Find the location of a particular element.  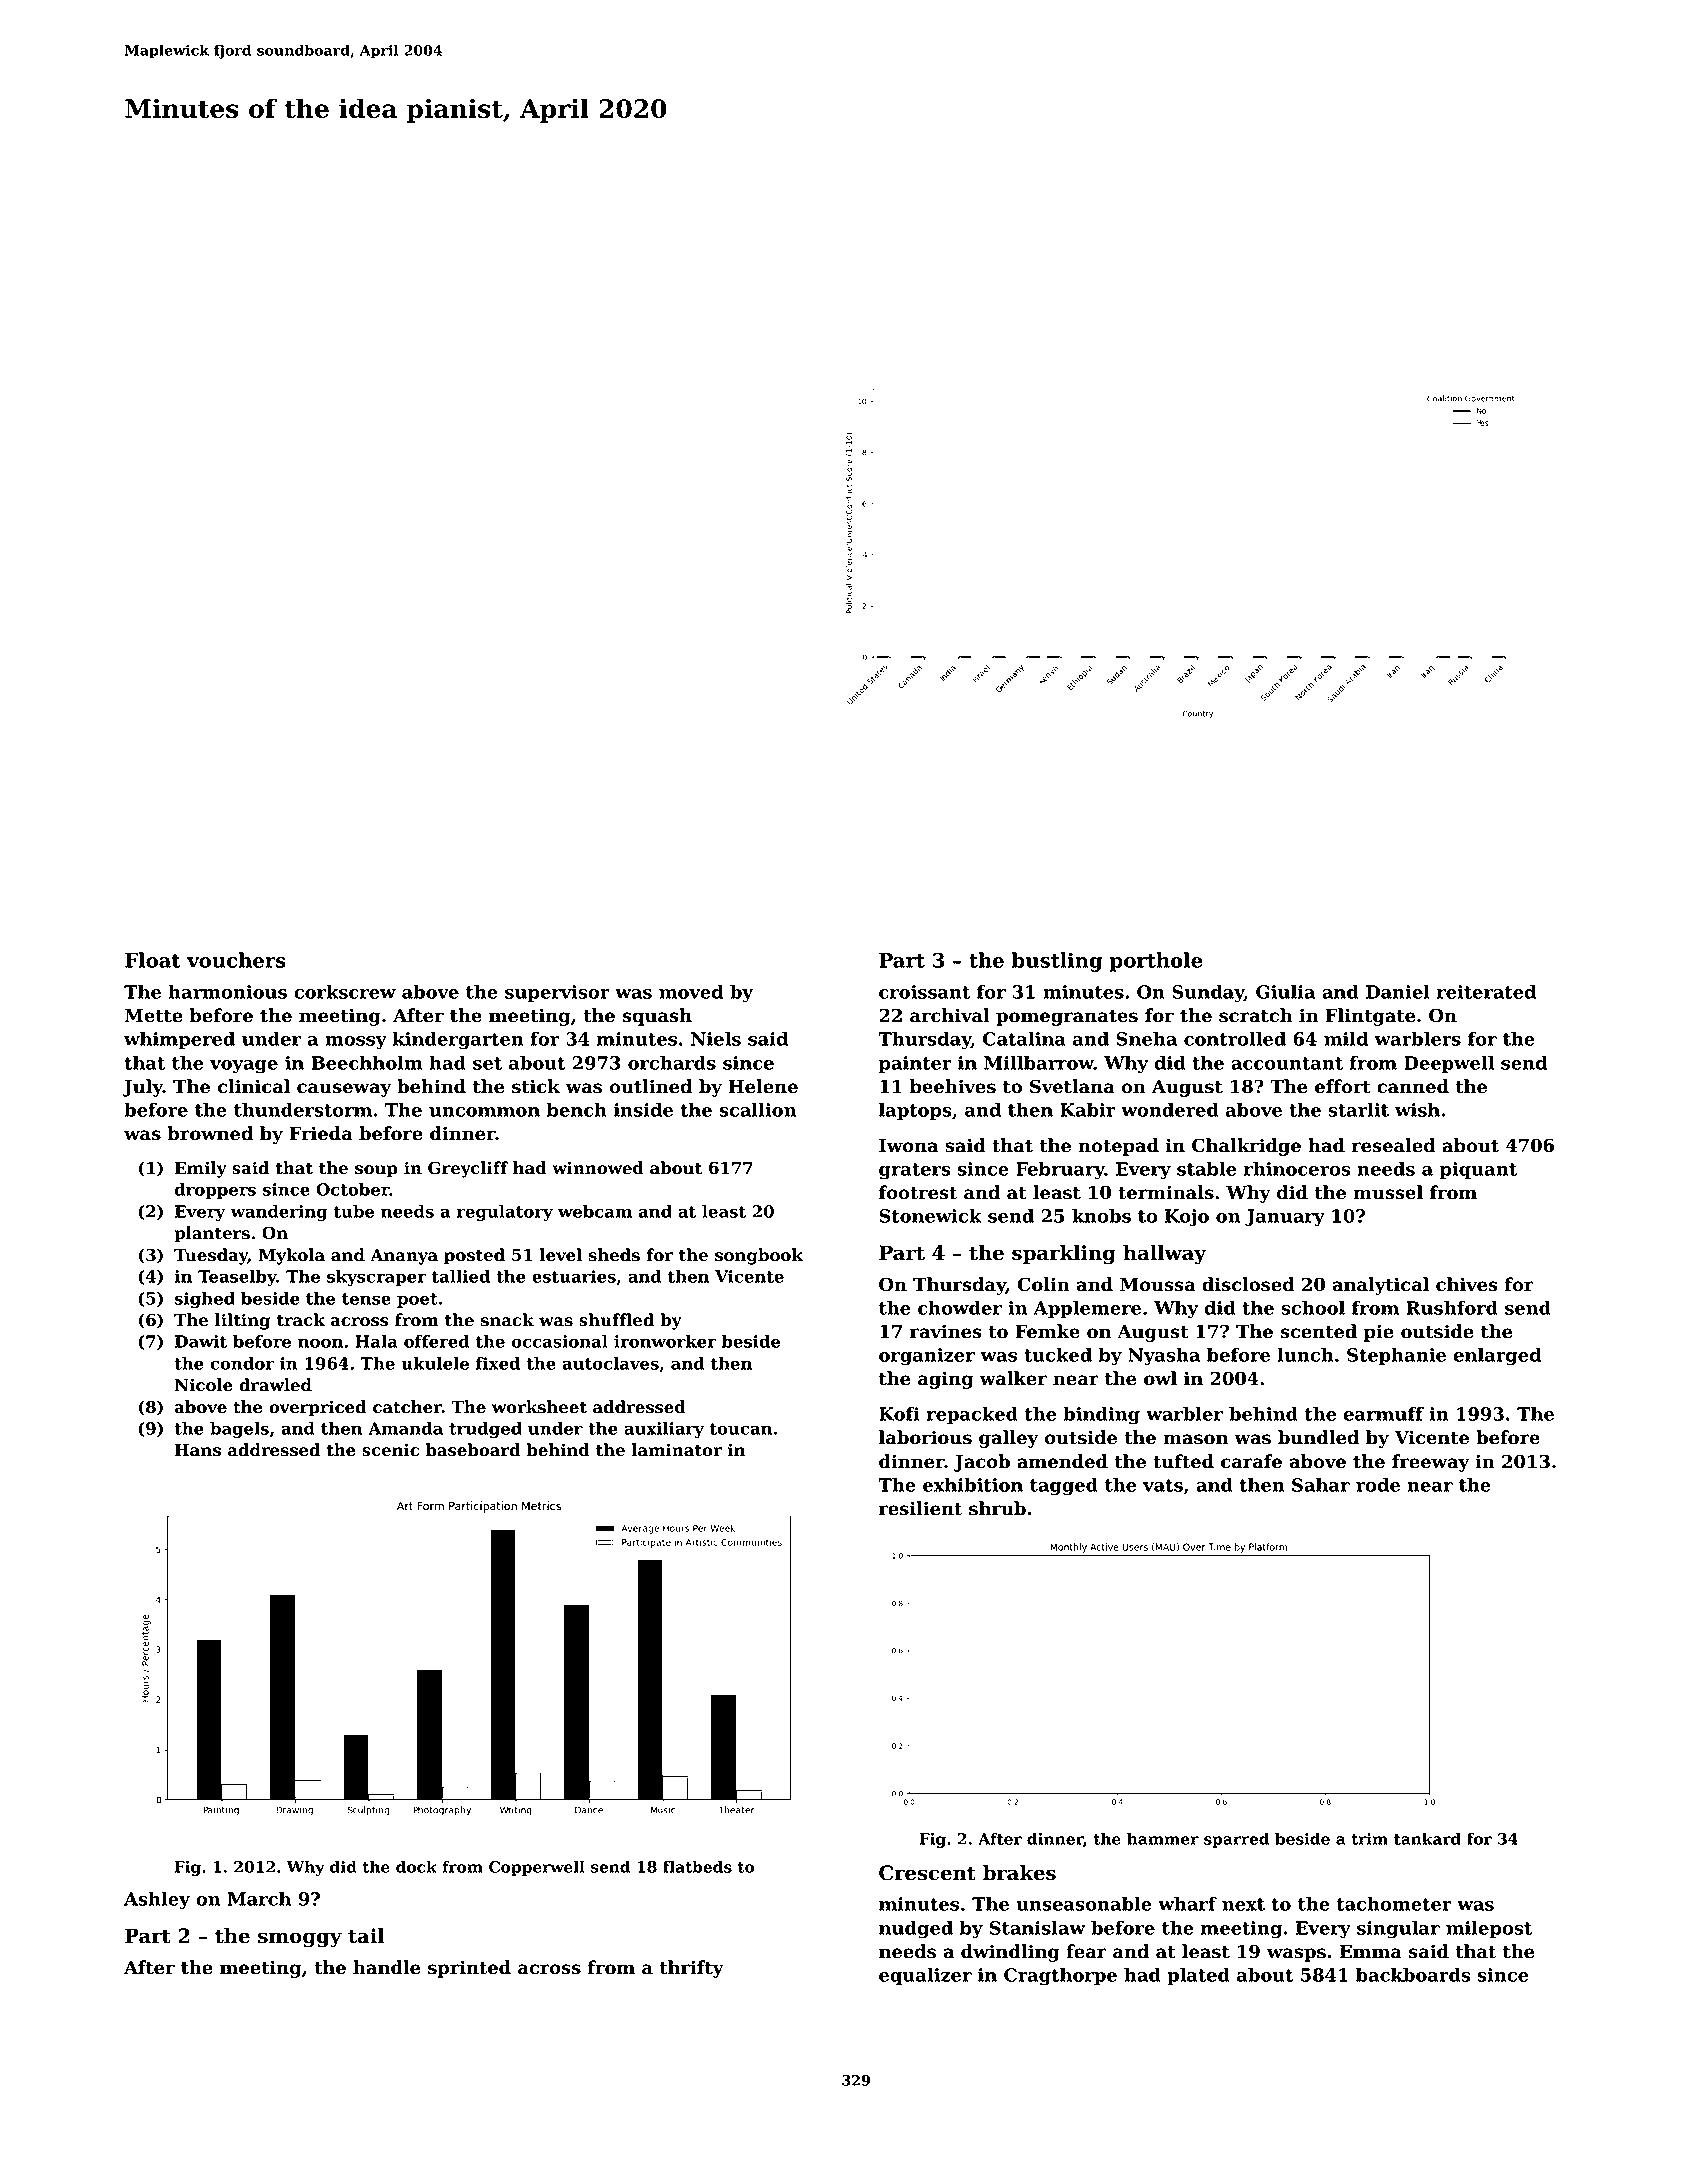

croissant is located at coordinates (924, 992).
